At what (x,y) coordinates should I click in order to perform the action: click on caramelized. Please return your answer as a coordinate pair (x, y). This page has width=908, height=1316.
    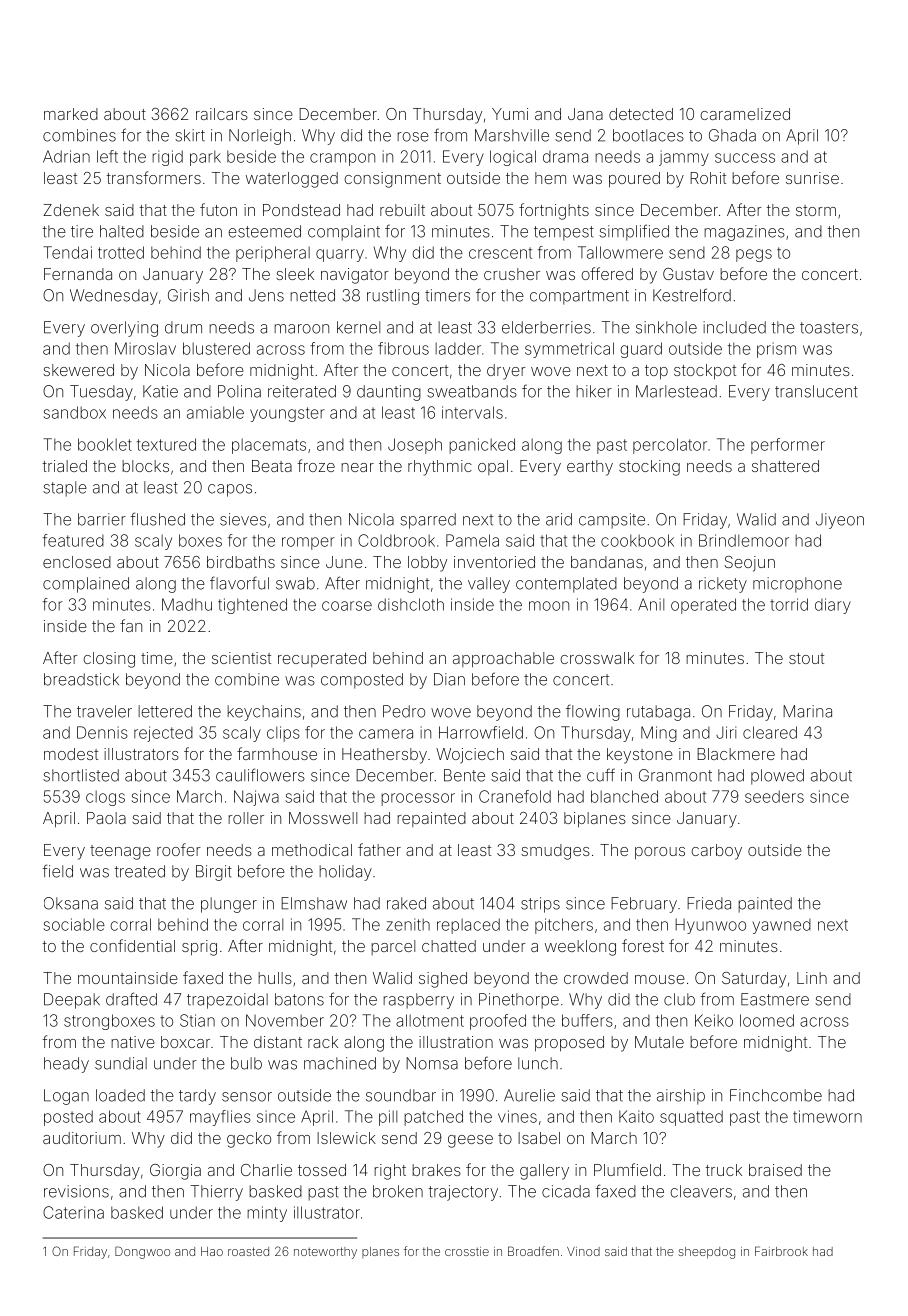
    Looking at the image, I should click on (745, 114).
